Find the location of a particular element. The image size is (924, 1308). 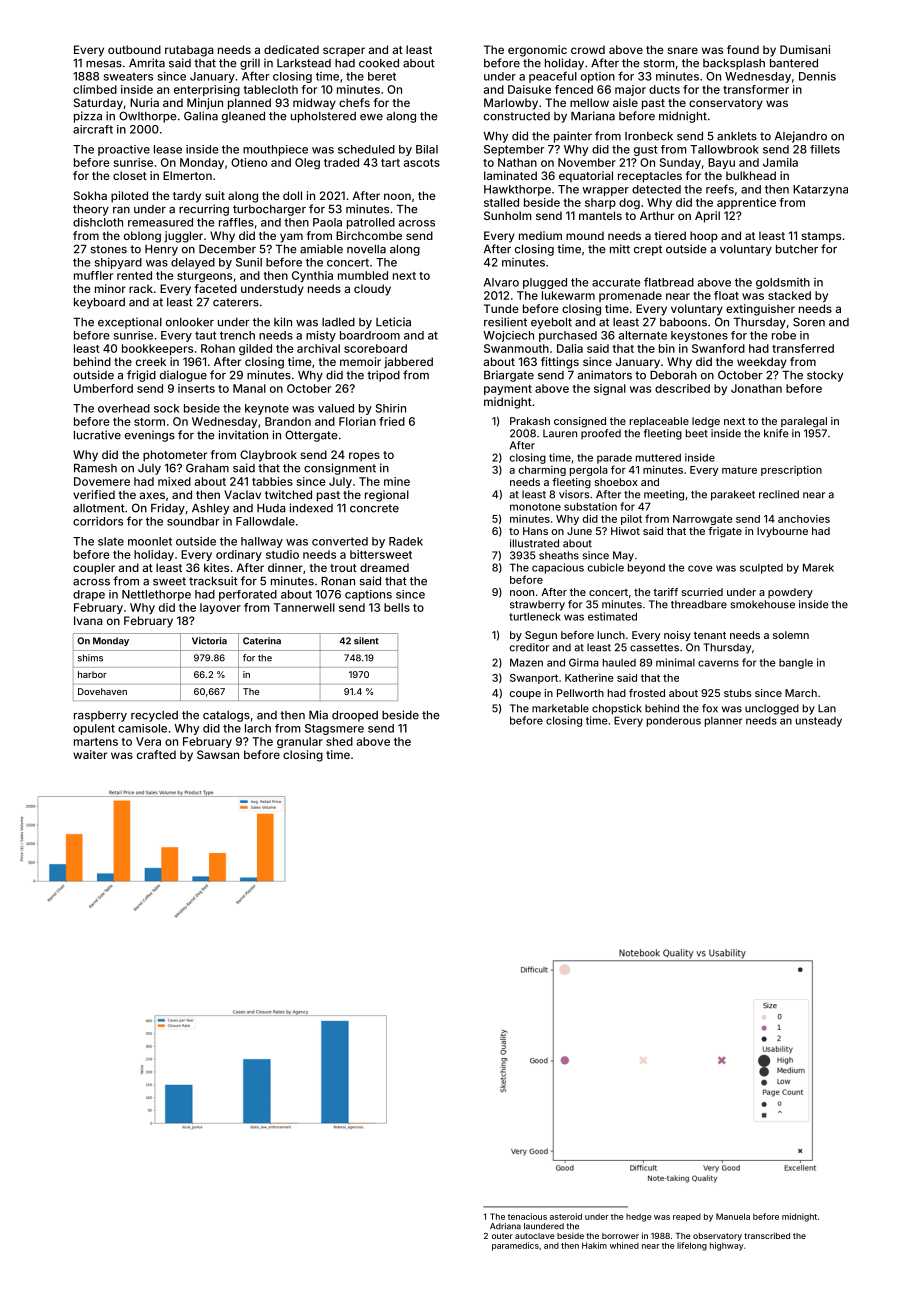

chopstick is located at coordinates (617, 709).
